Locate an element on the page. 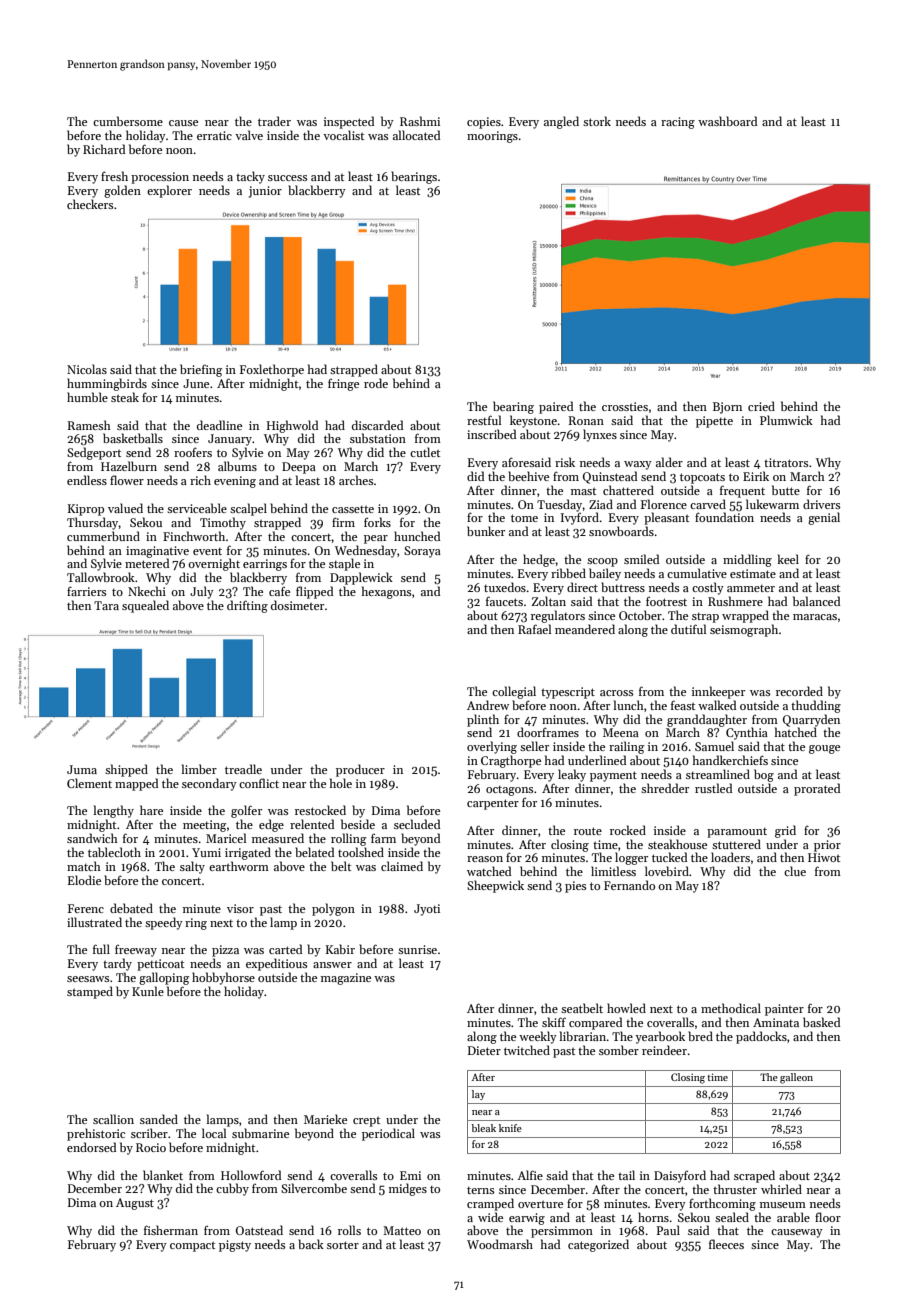 The image size is (908, 1316). meandered is located at coordinates (585, 629).
